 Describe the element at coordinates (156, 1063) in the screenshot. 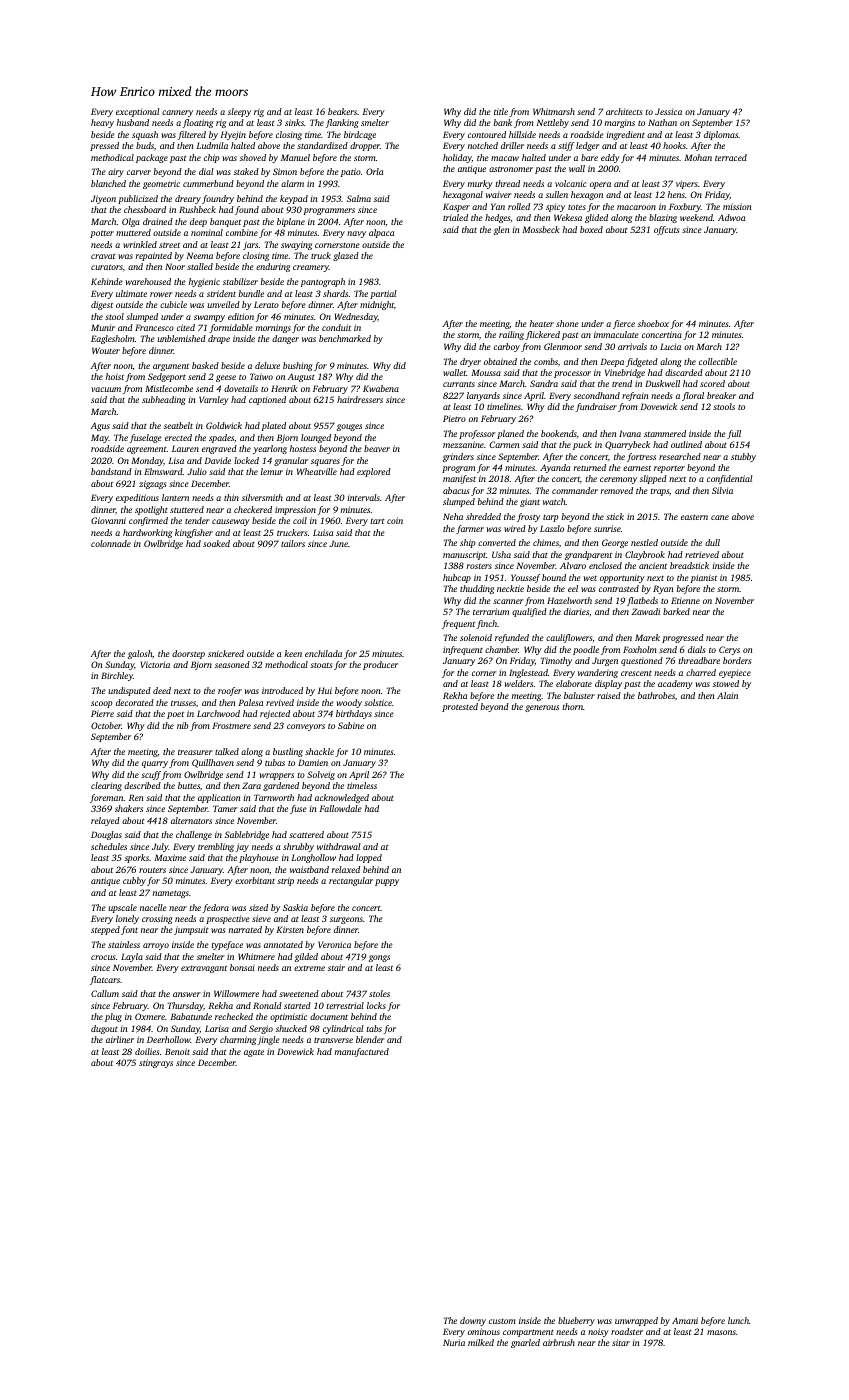

I see `stingrays` at that location.
